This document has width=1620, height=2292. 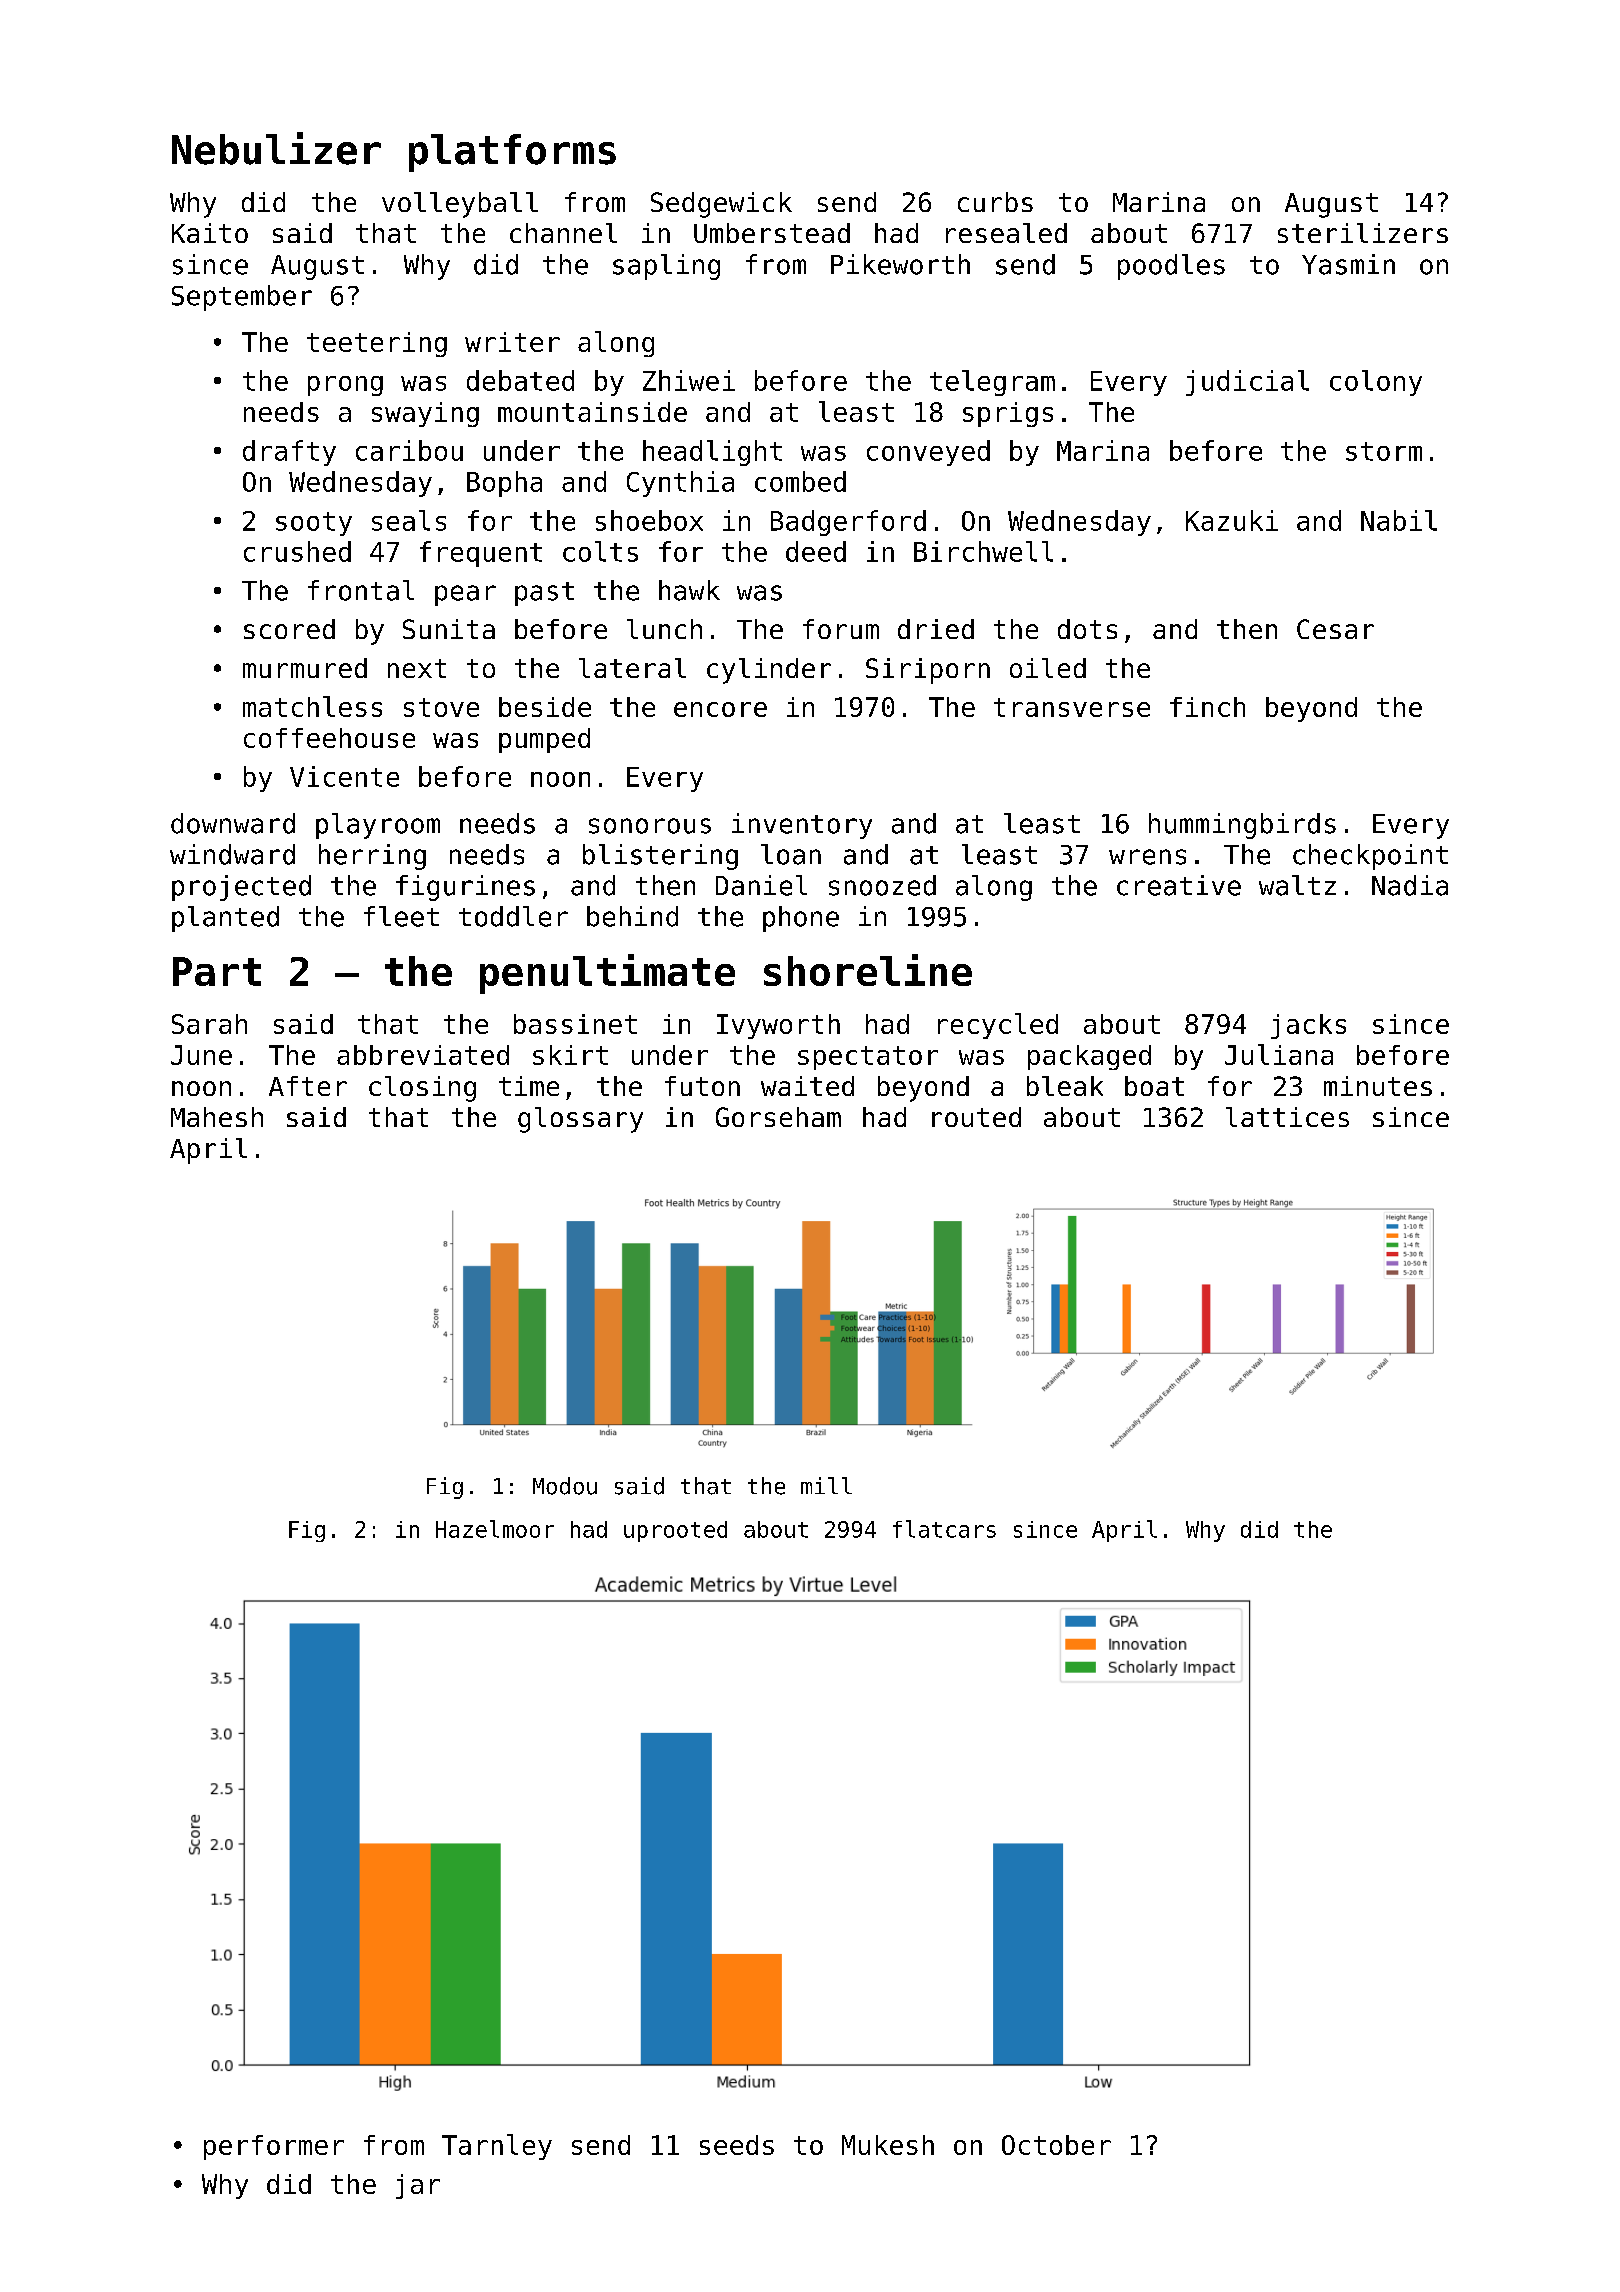 I want to click on inventory, so click(x=802, y=826).
